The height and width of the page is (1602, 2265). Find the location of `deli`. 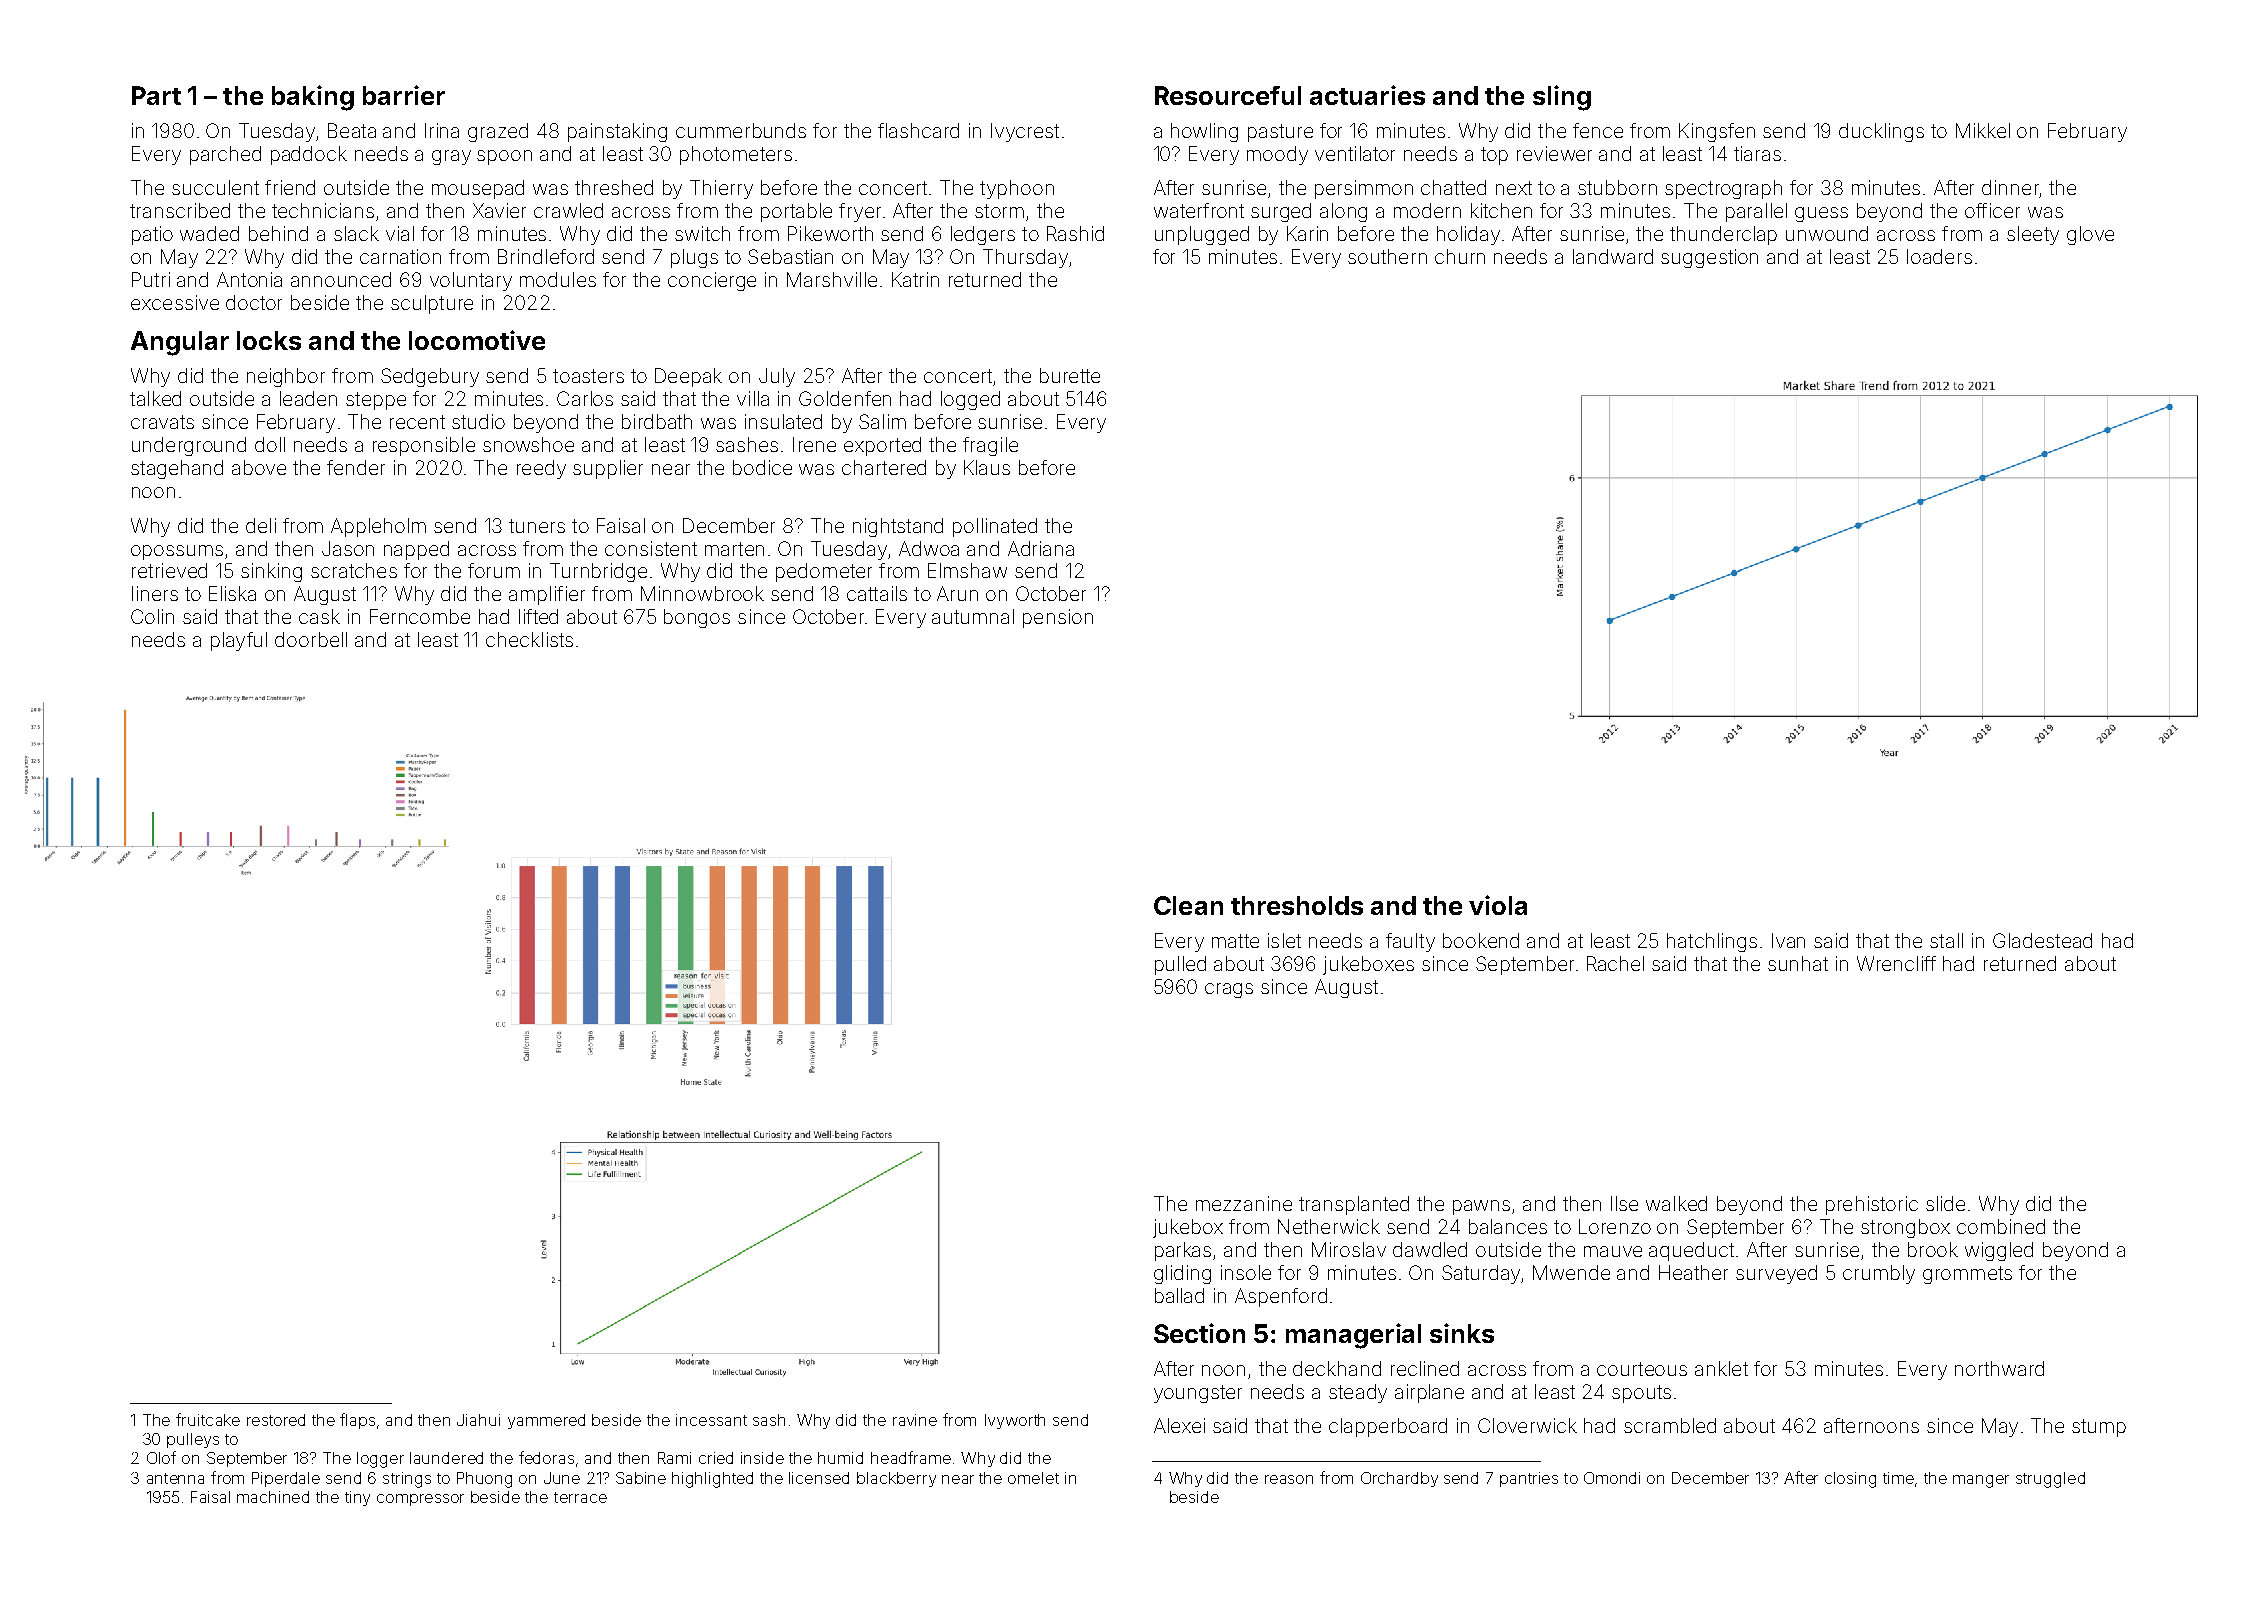

deli is located at coordinates (261, 525).
